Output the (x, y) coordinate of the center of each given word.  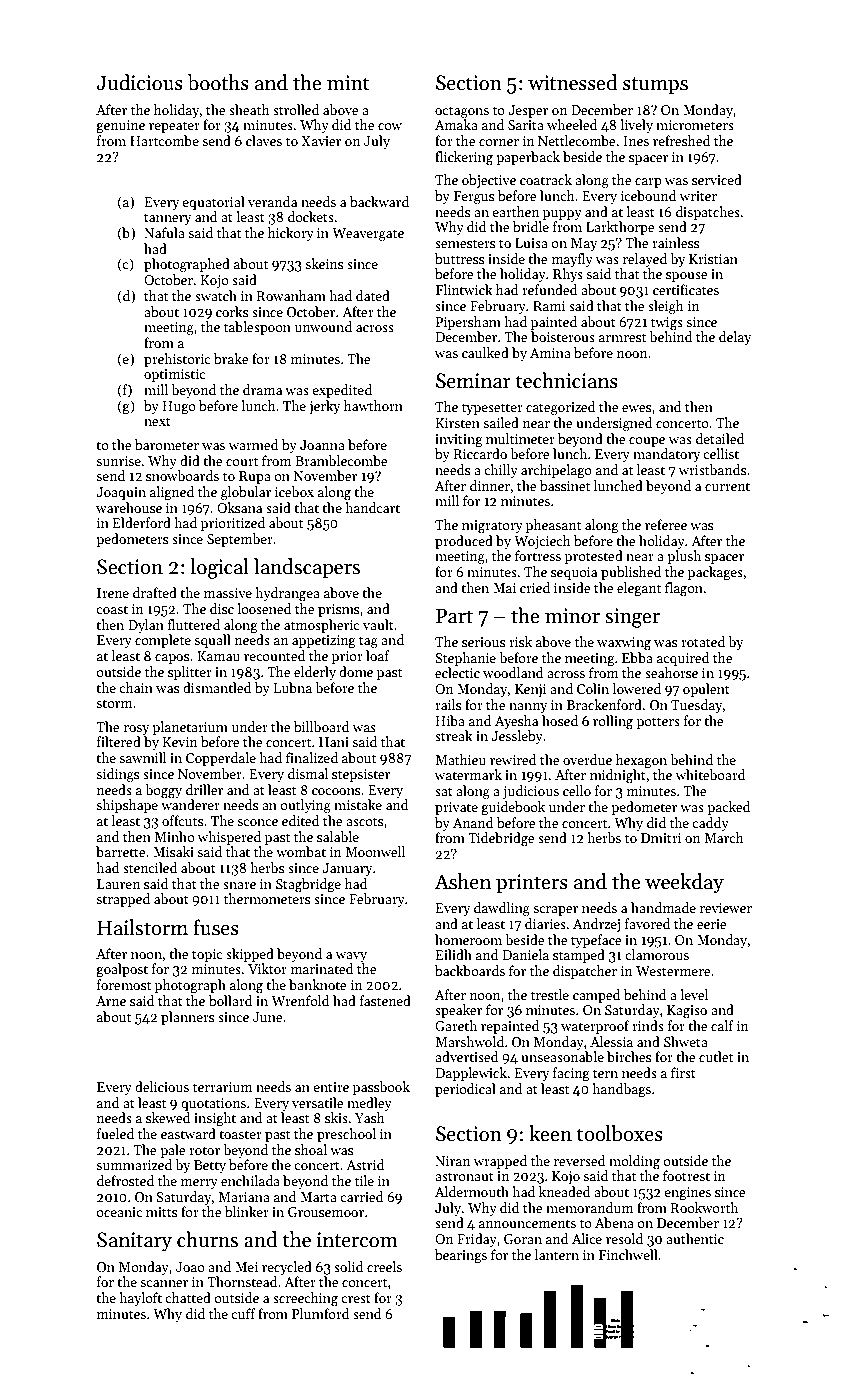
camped (596, 996)
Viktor (267, 968)
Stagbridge (308, 885)
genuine (120, 126)
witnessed (573, 82)
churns (207, 1239)
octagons (462, 112)
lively (636, 126)
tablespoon (257, 328)
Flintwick (464, 289)
